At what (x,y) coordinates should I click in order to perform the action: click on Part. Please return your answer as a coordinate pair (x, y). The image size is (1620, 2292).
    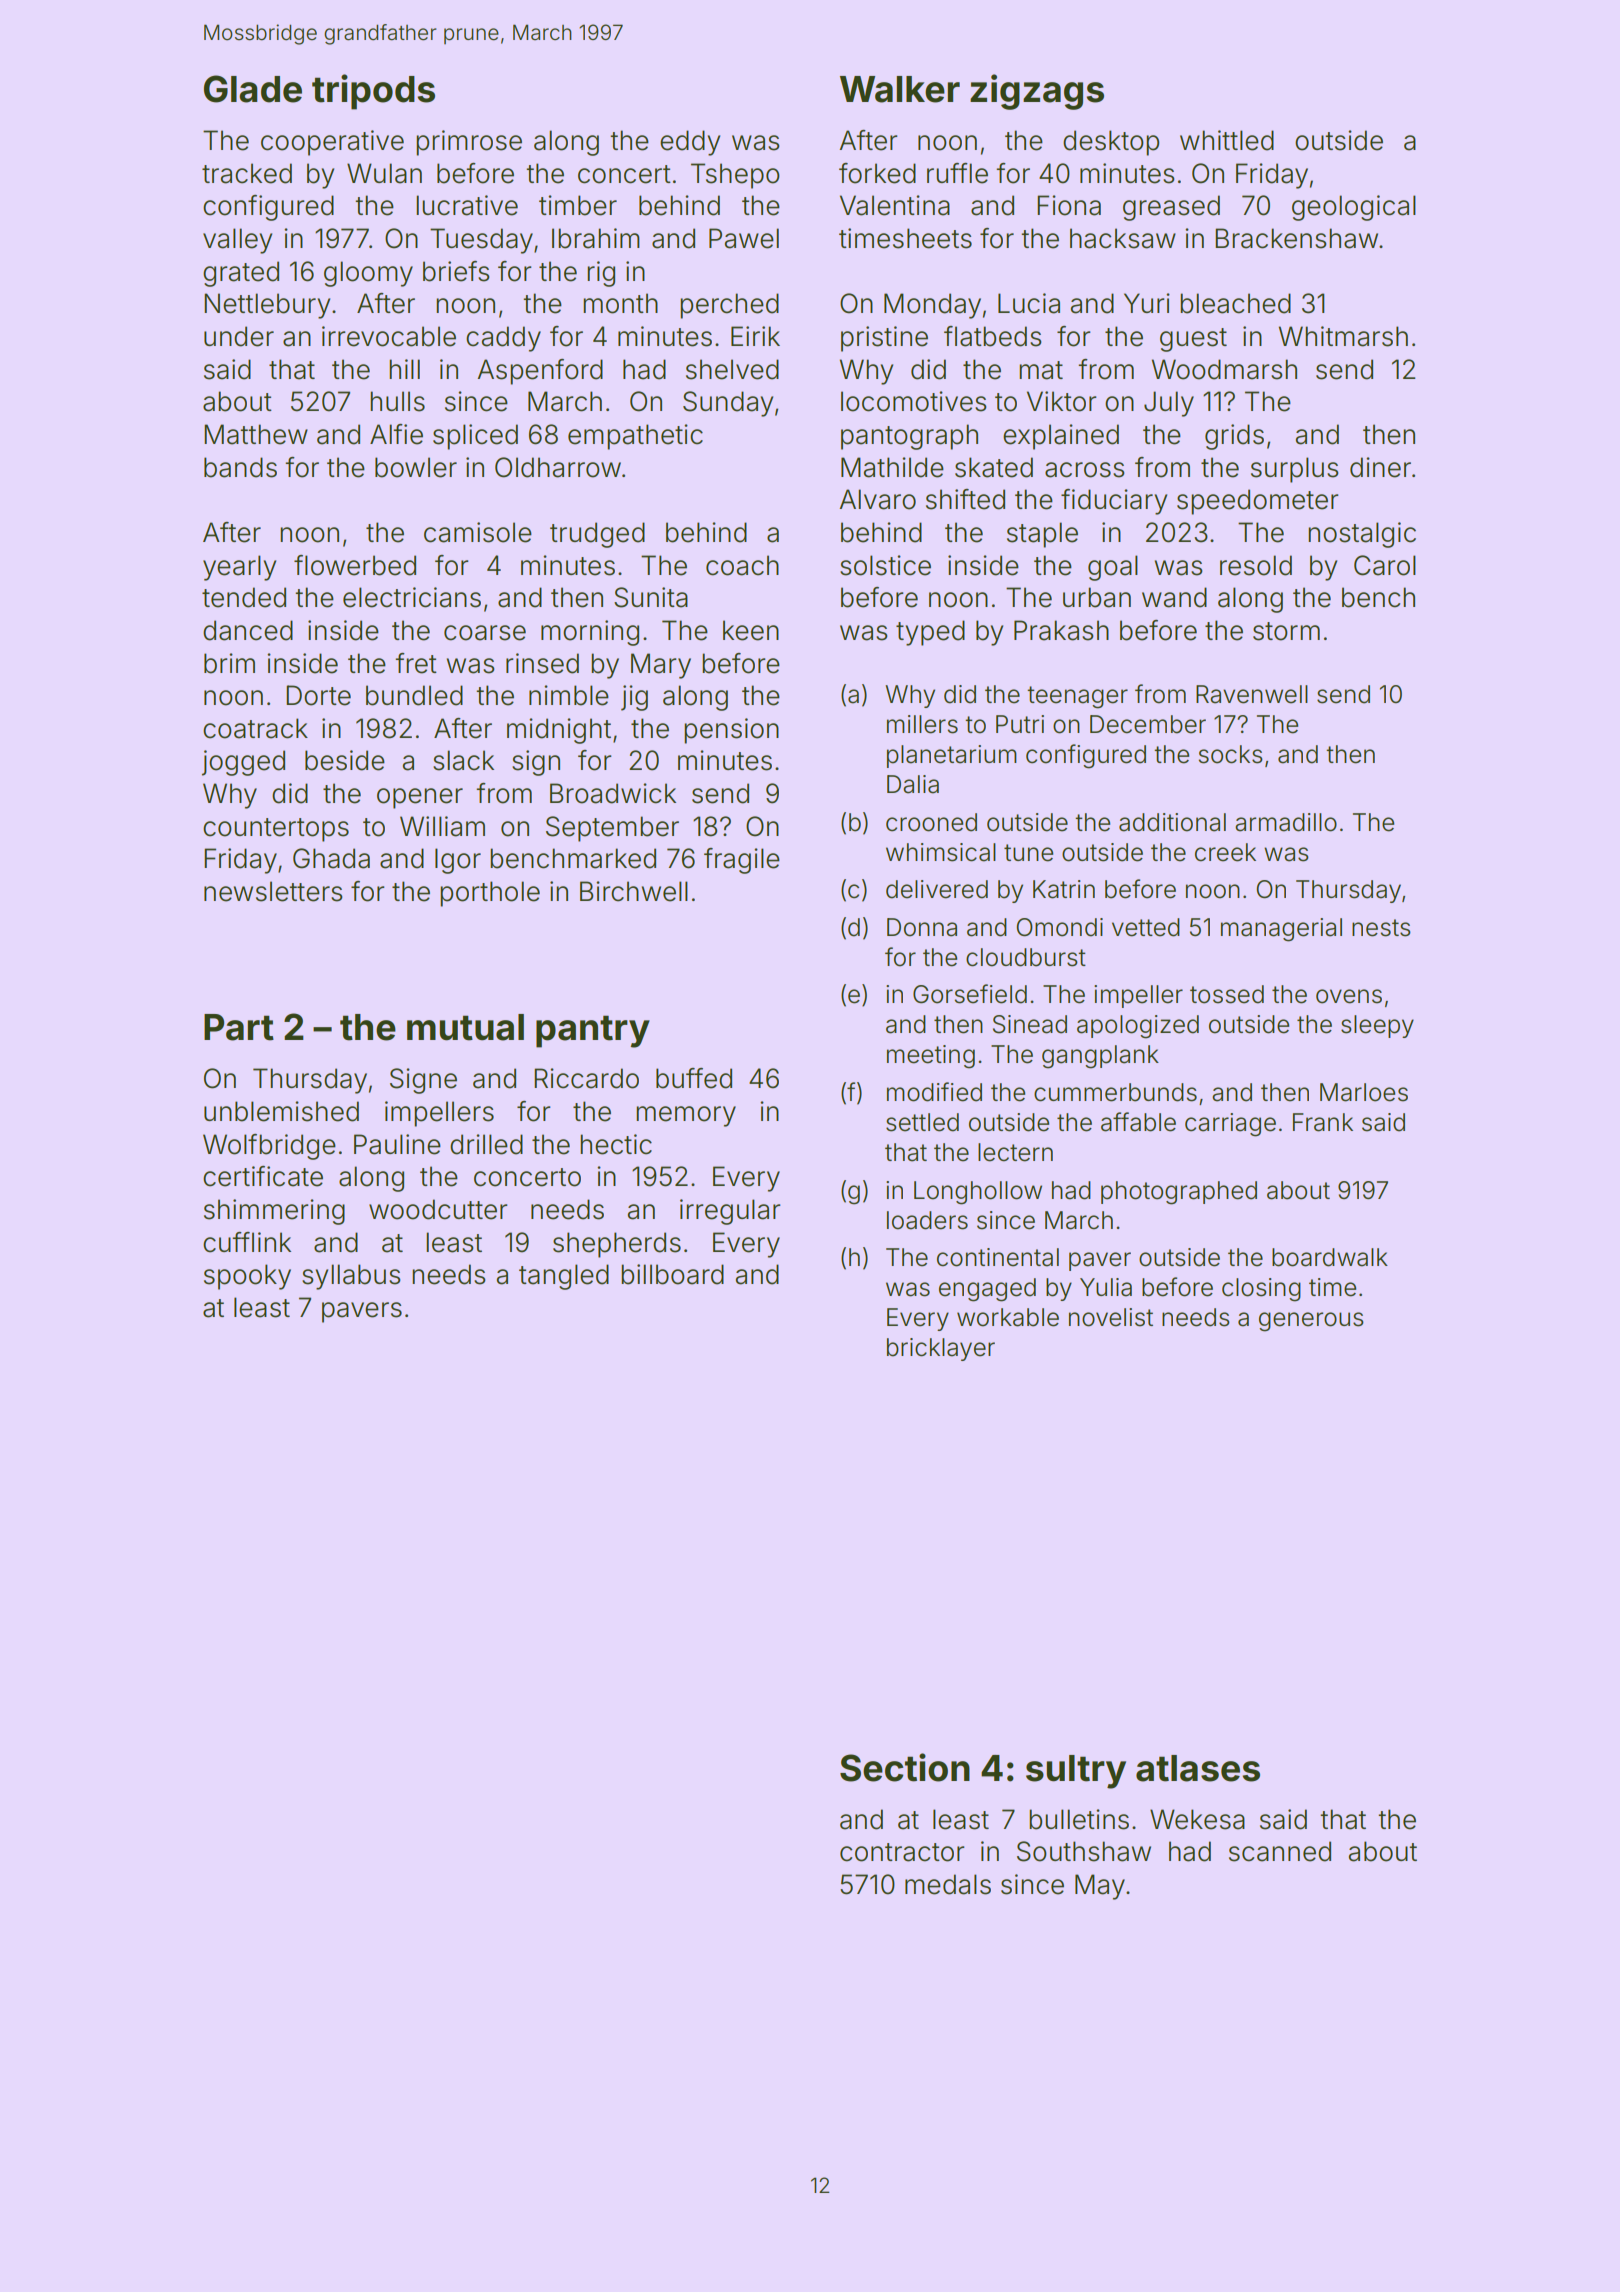
    Looking at the image, I should click on (239, 1027).
